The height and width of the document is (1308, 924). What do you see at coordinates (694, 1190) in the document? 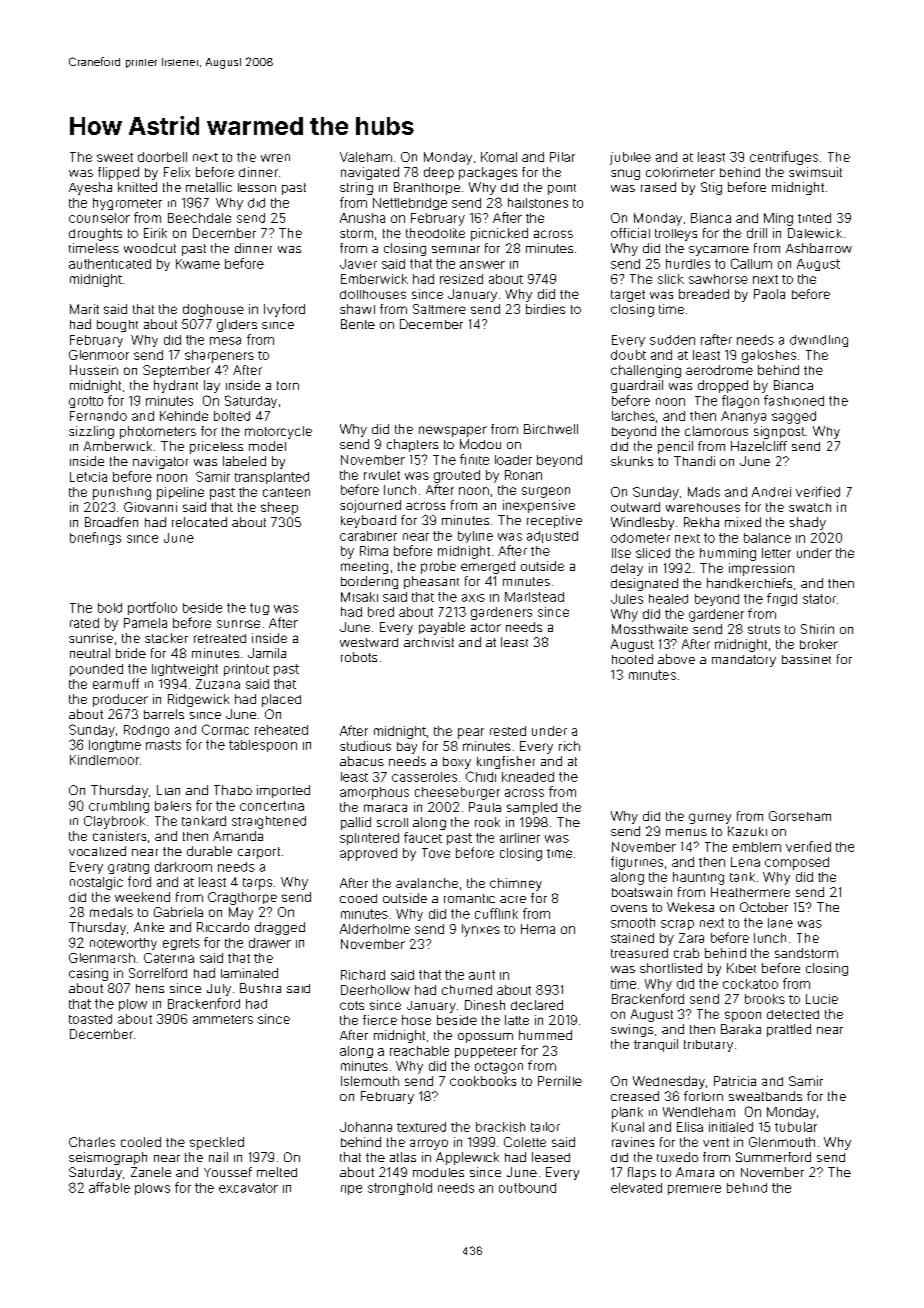
I see `premiere` at bounding box center [694, 1190].
